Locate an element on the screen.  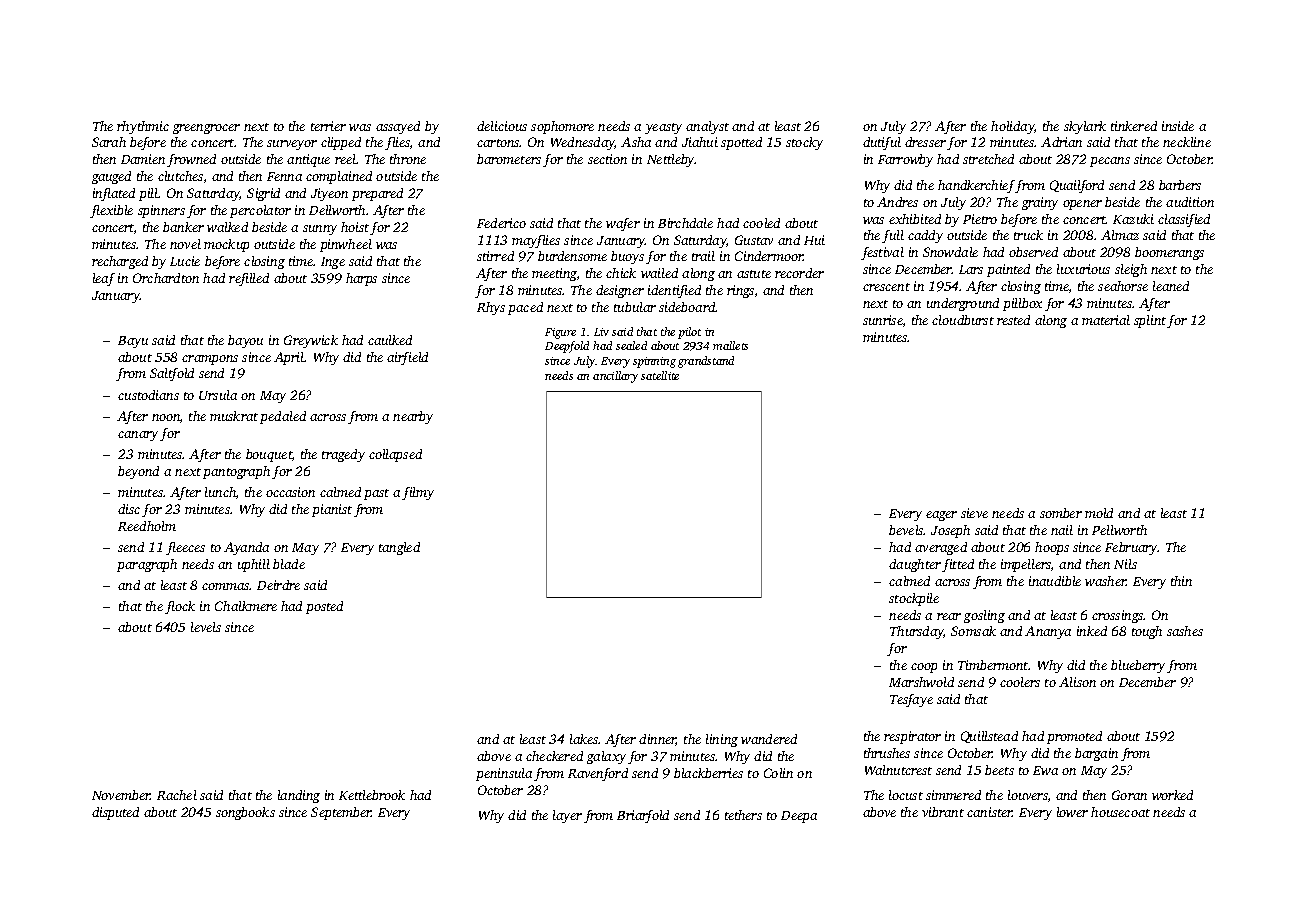
terrier is located at coordinates (328, 126).
